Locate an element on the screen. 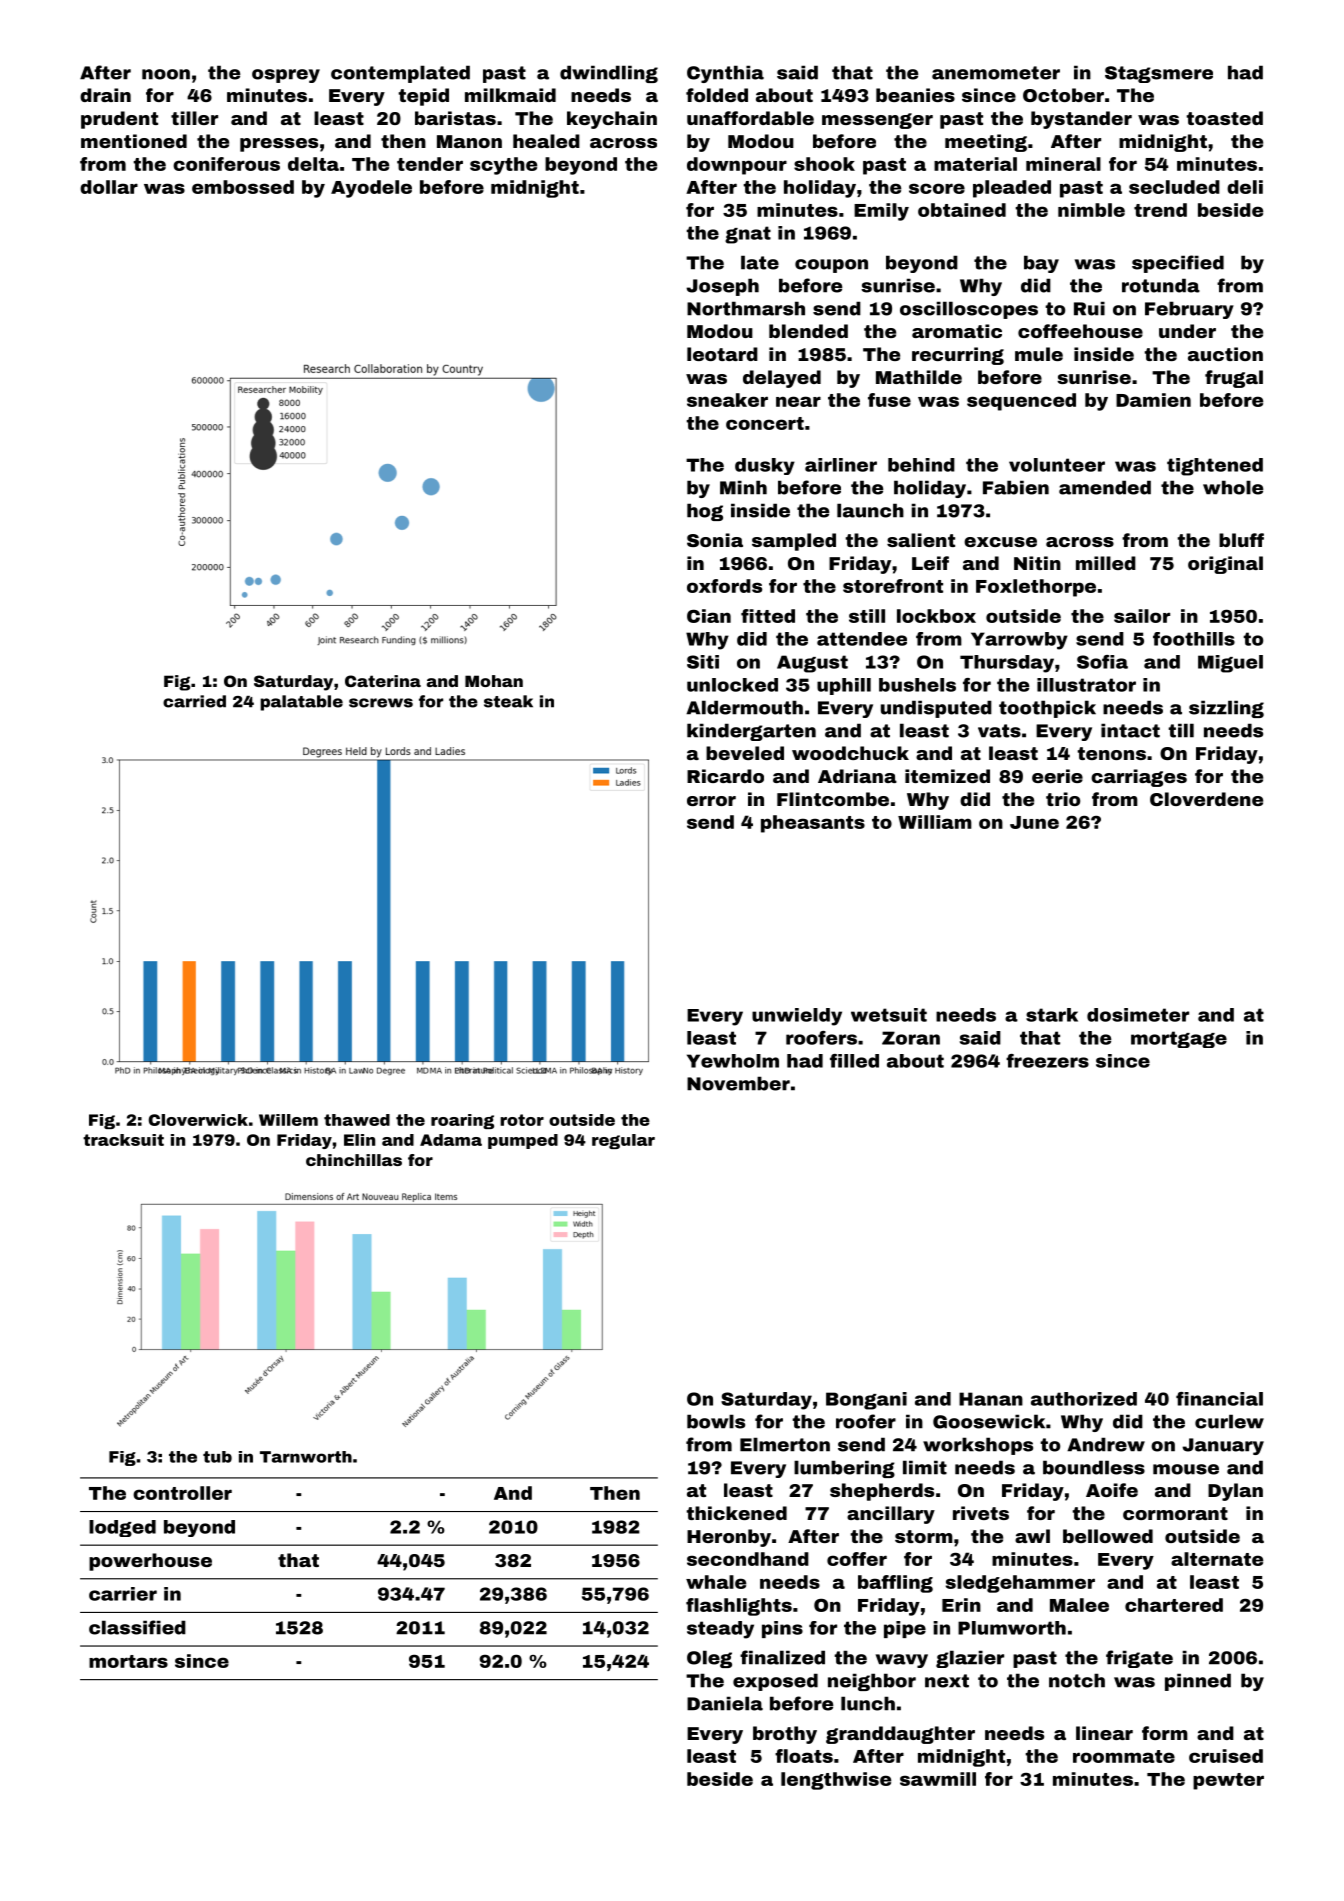 This screenshot has width=1344, height=1901. Cynthia is located at coordinates (725, 74).
